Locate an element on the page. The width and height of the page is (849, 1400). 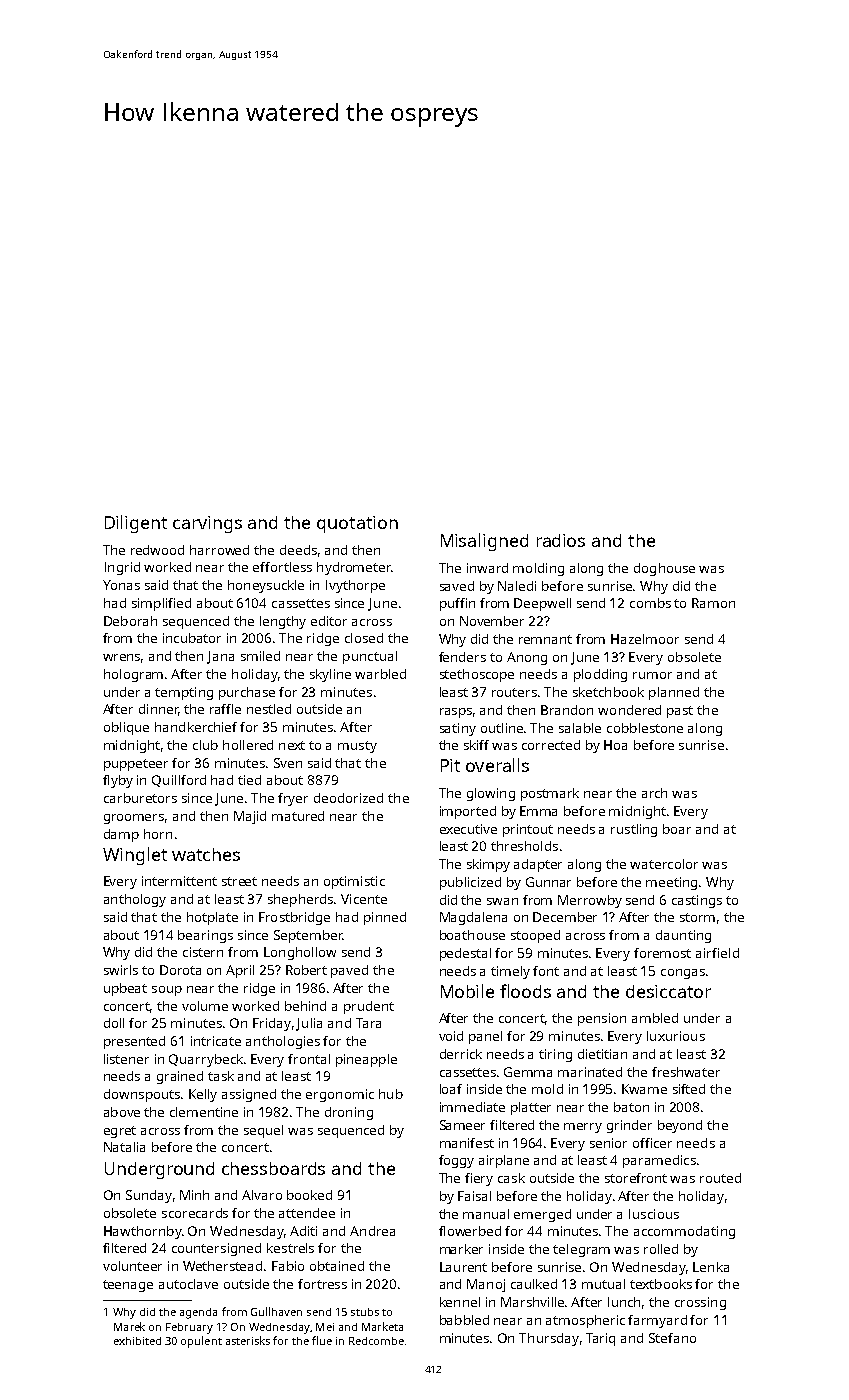
September is located at coordinates (308, 936).
